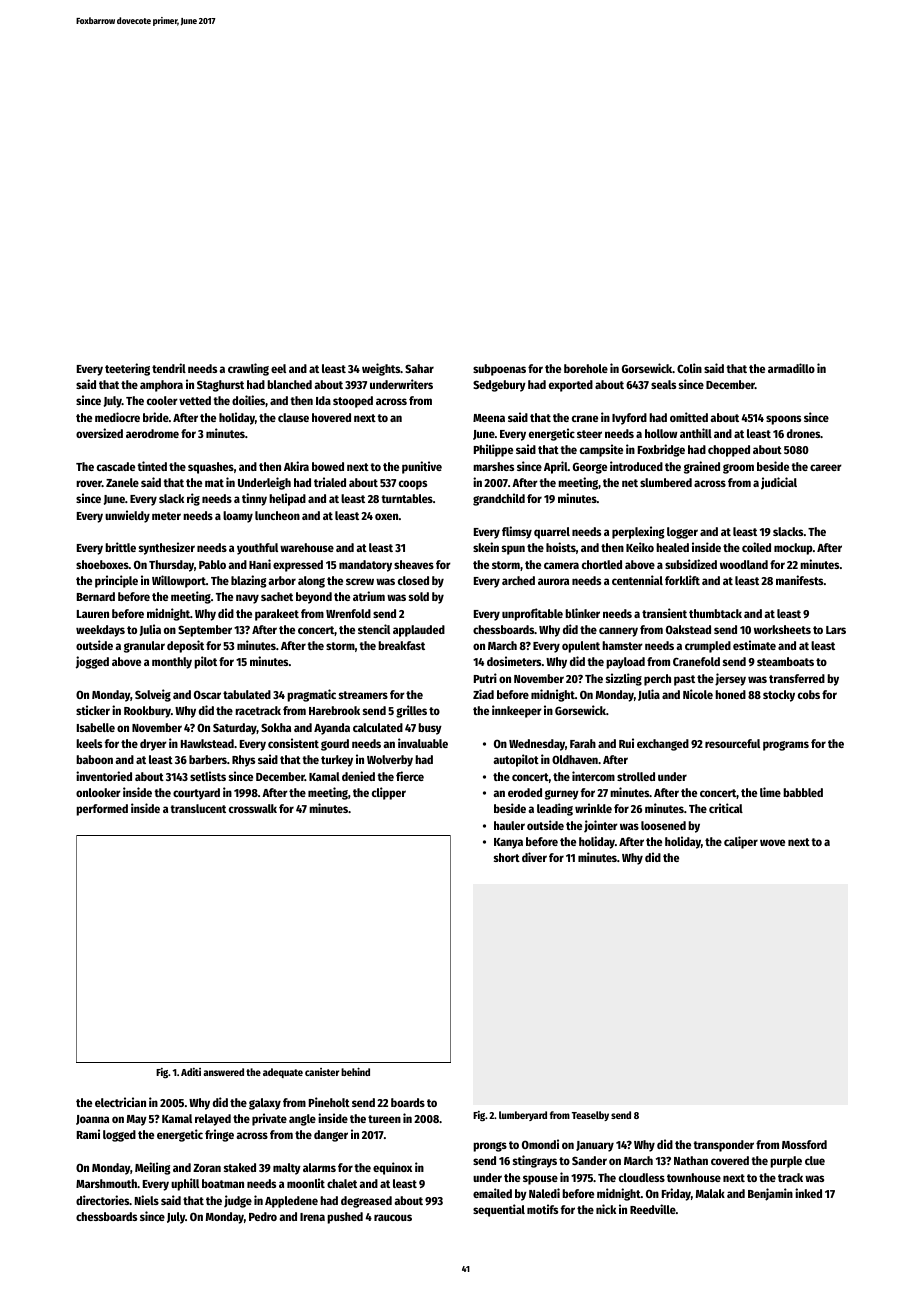  I want to click on career, so click(826, 467).
